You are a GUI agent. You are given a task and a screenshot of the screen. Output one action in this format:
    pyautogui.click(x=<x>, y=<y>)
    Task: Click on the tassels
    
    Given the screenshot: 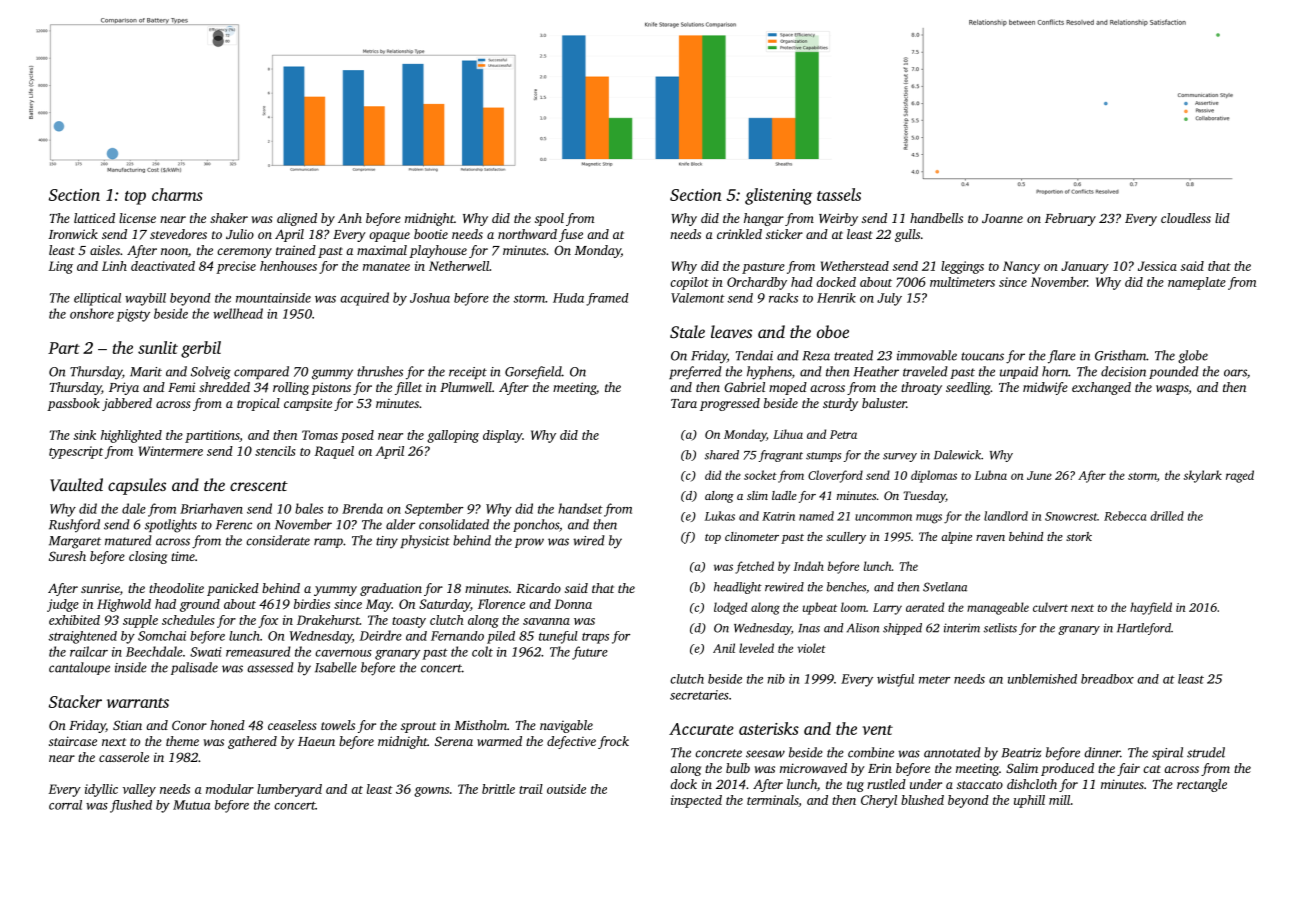 What is the action you would take?
    pyautogui.click(x=839, y=194)
